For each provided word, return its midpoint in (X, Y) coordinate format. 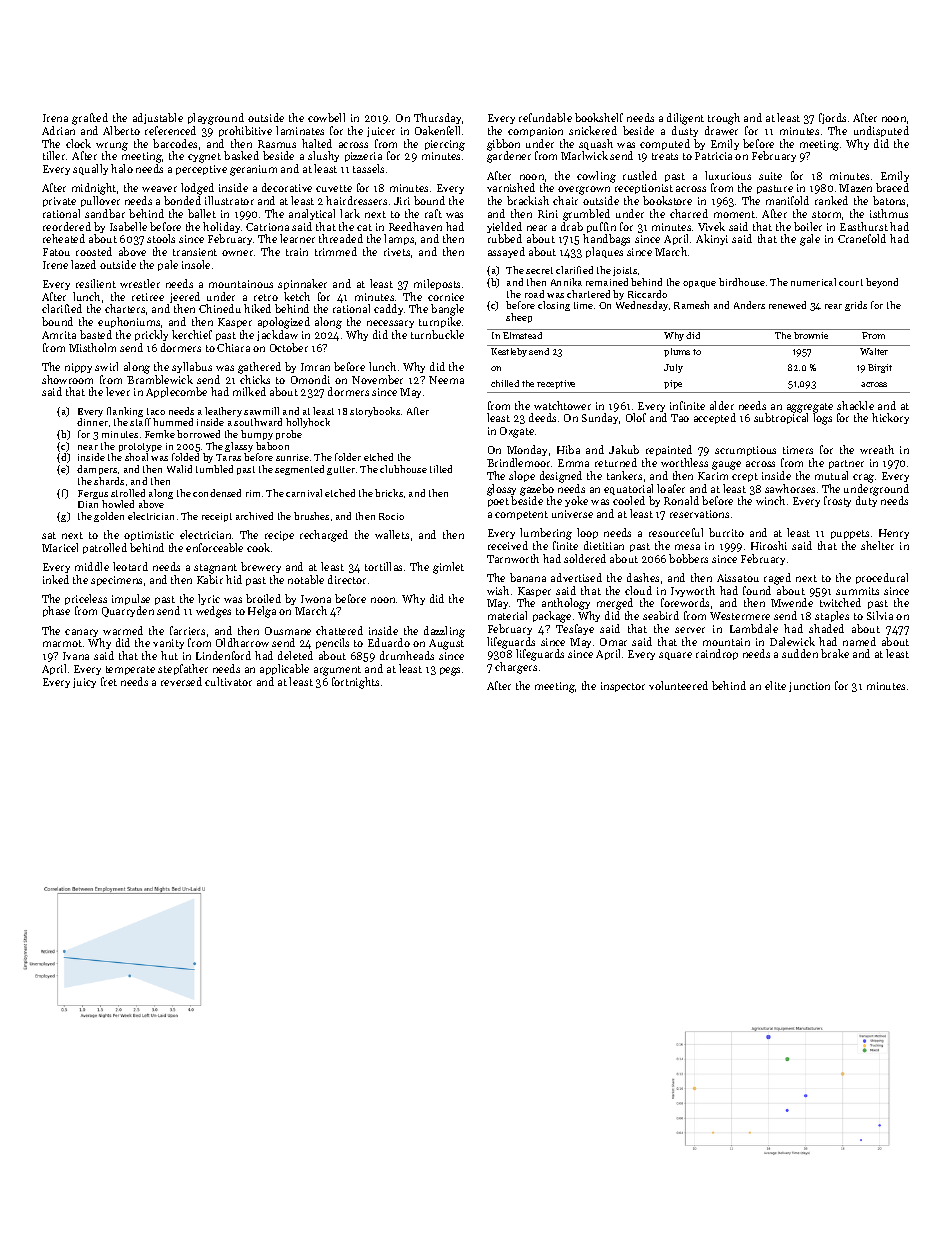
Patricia (713, 156)
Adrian (58, 130)
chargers (516, 668)
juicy (84, 683)
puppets (850, 534)
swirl (106, 366)
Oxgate (517, 432)
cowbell (326, 117)
